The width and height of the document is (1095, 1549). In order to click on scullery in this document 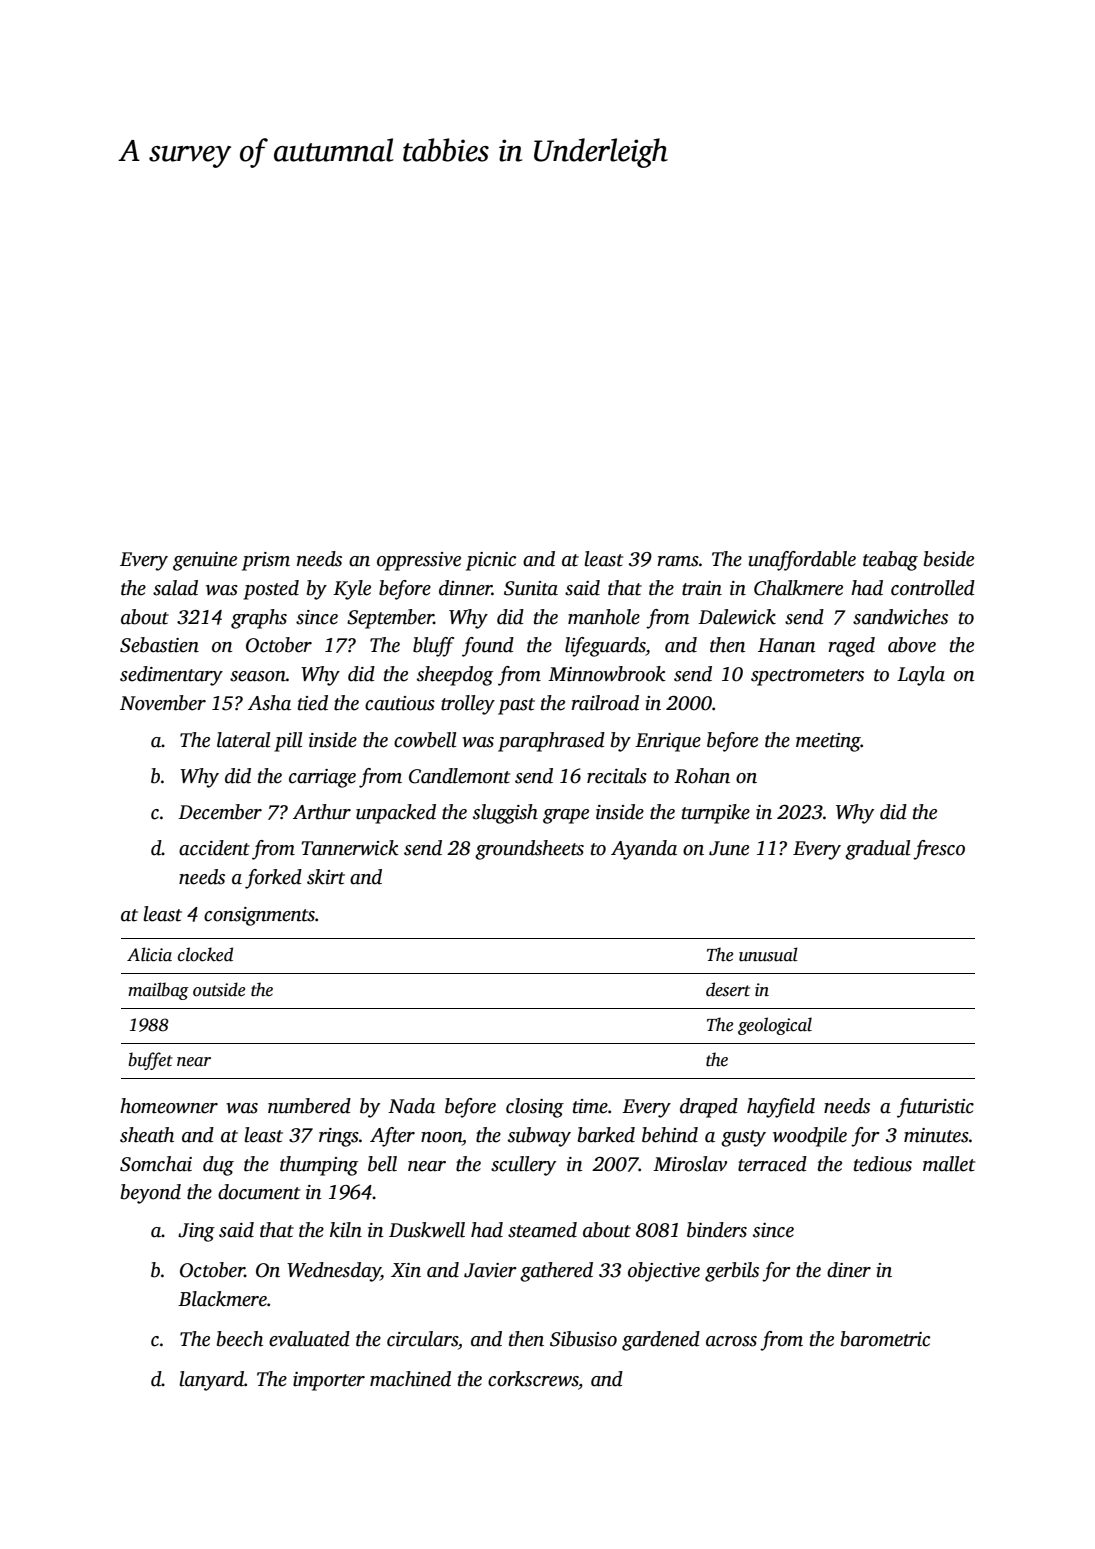, I will do `click(523, 1166)`.
